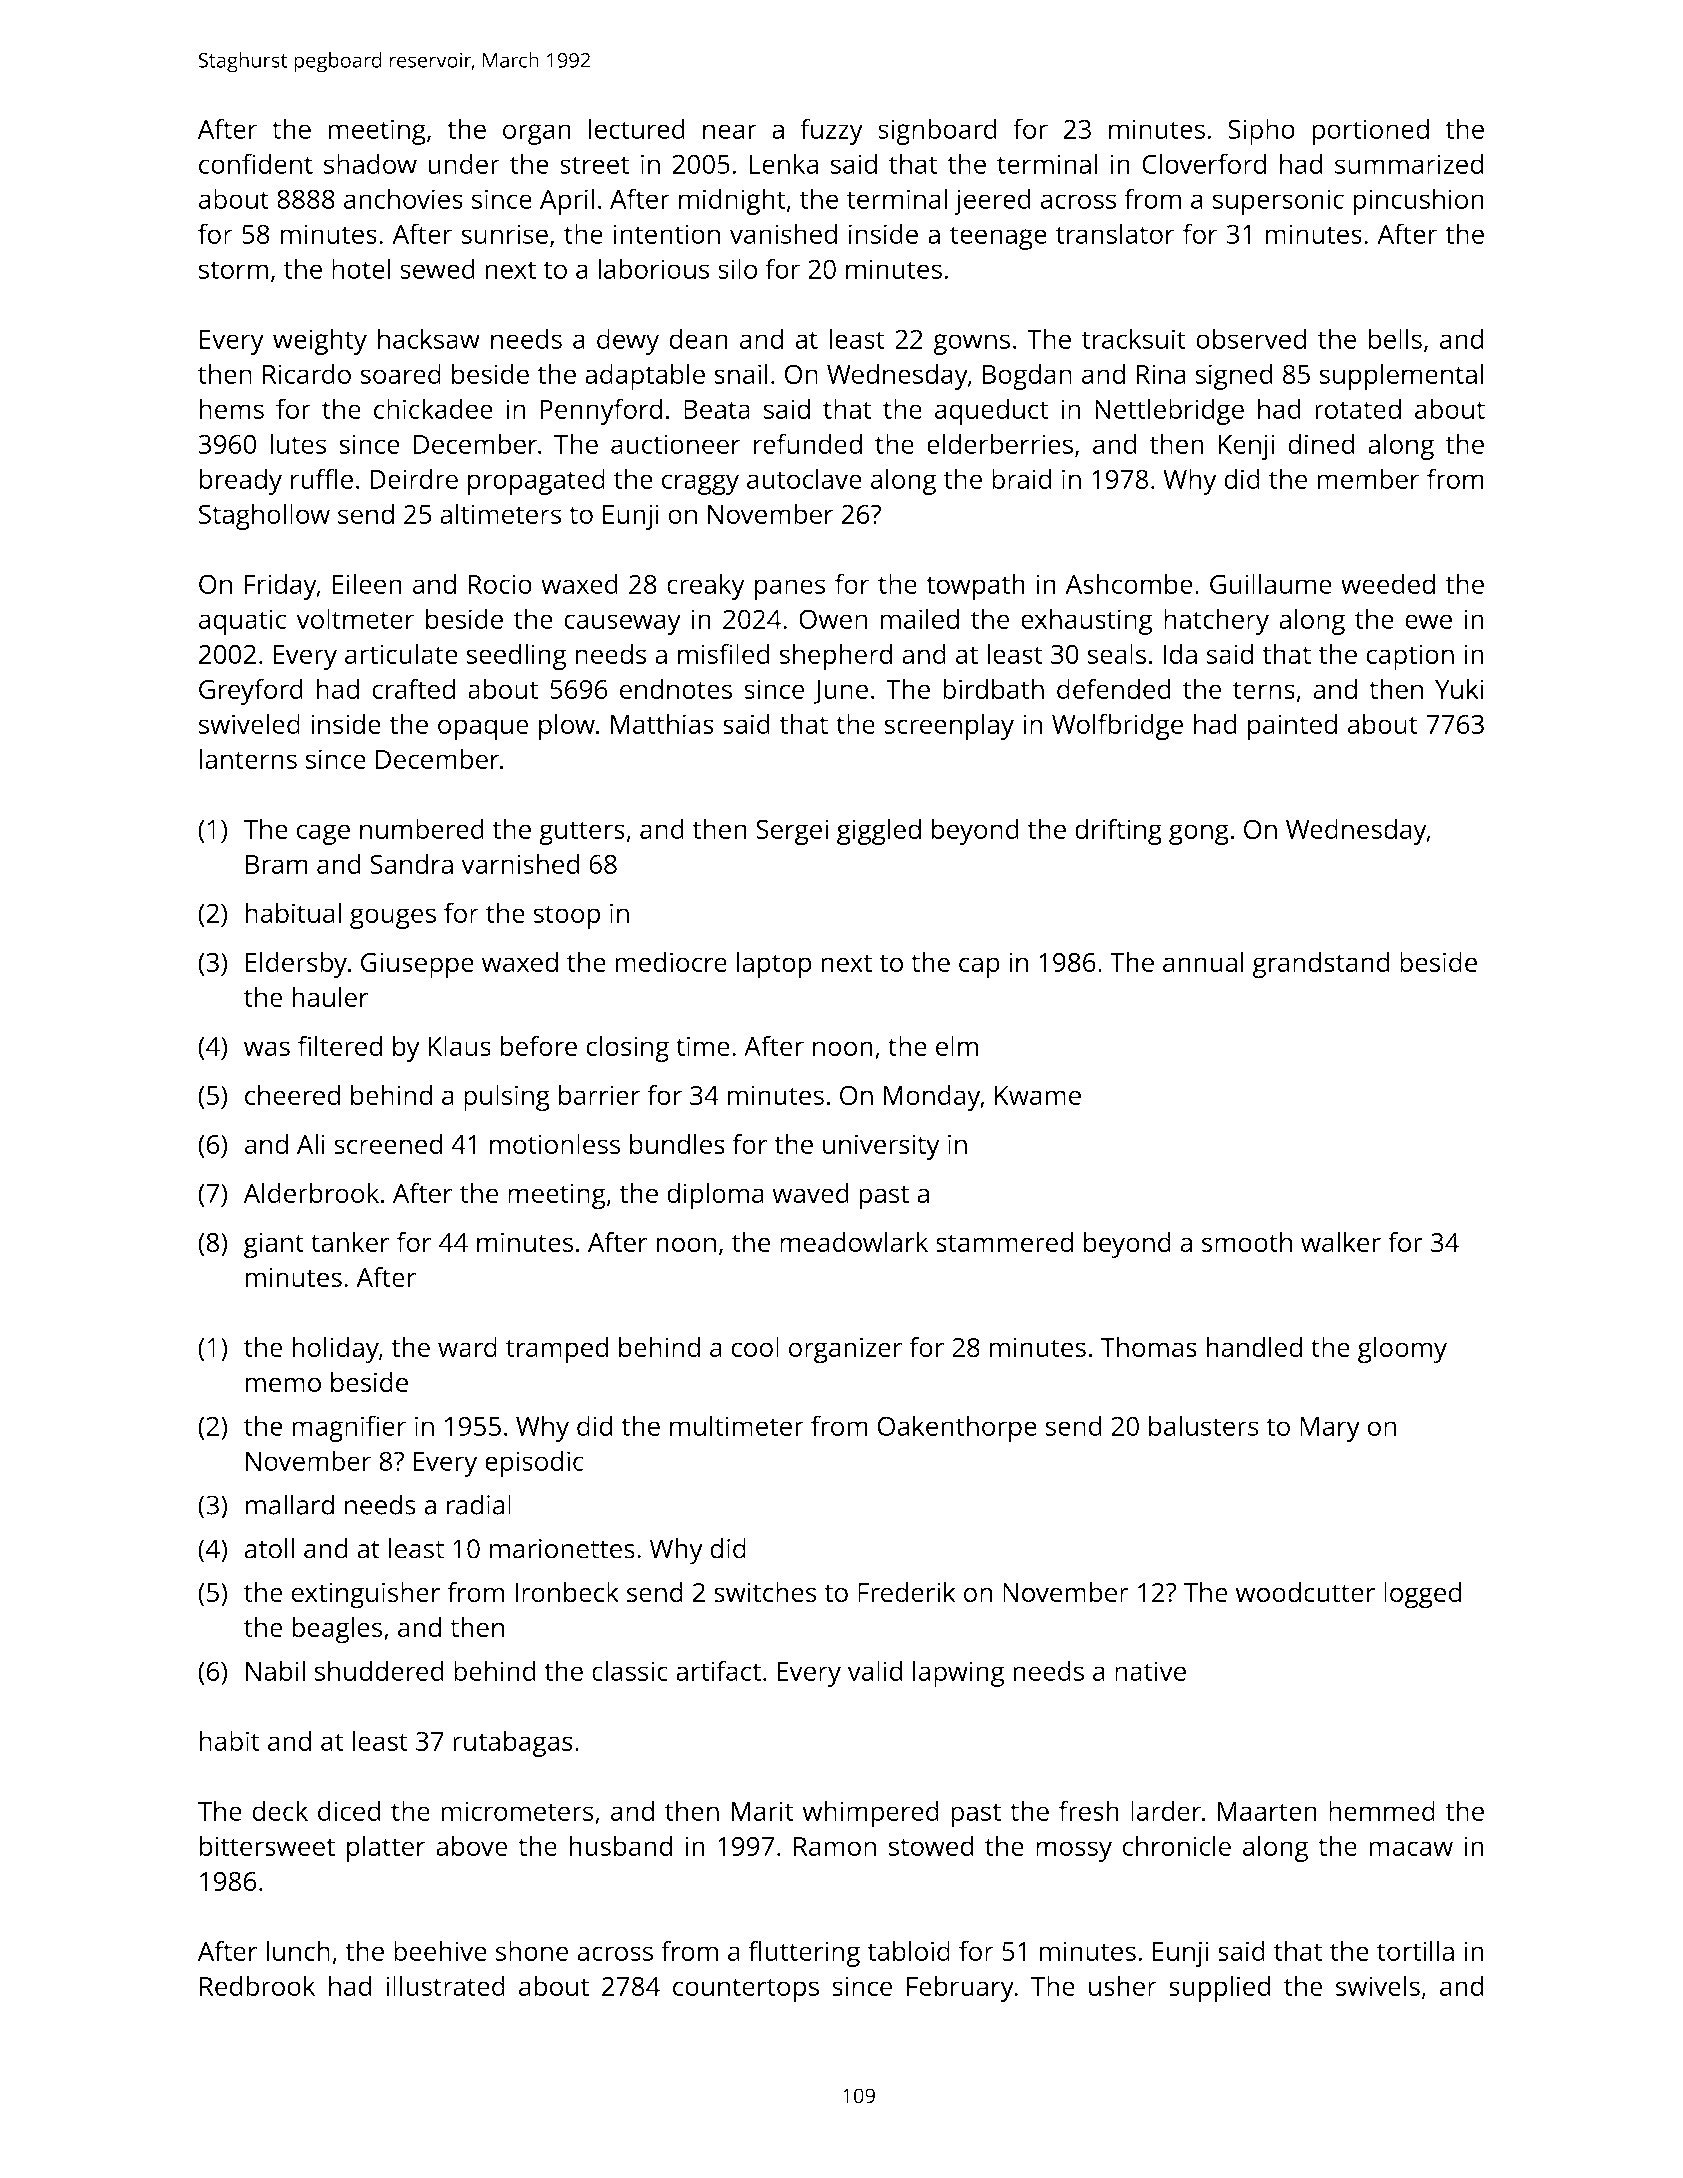  Describe the element at coordinates (472, 1846) in the image. I see `above` at that location.
